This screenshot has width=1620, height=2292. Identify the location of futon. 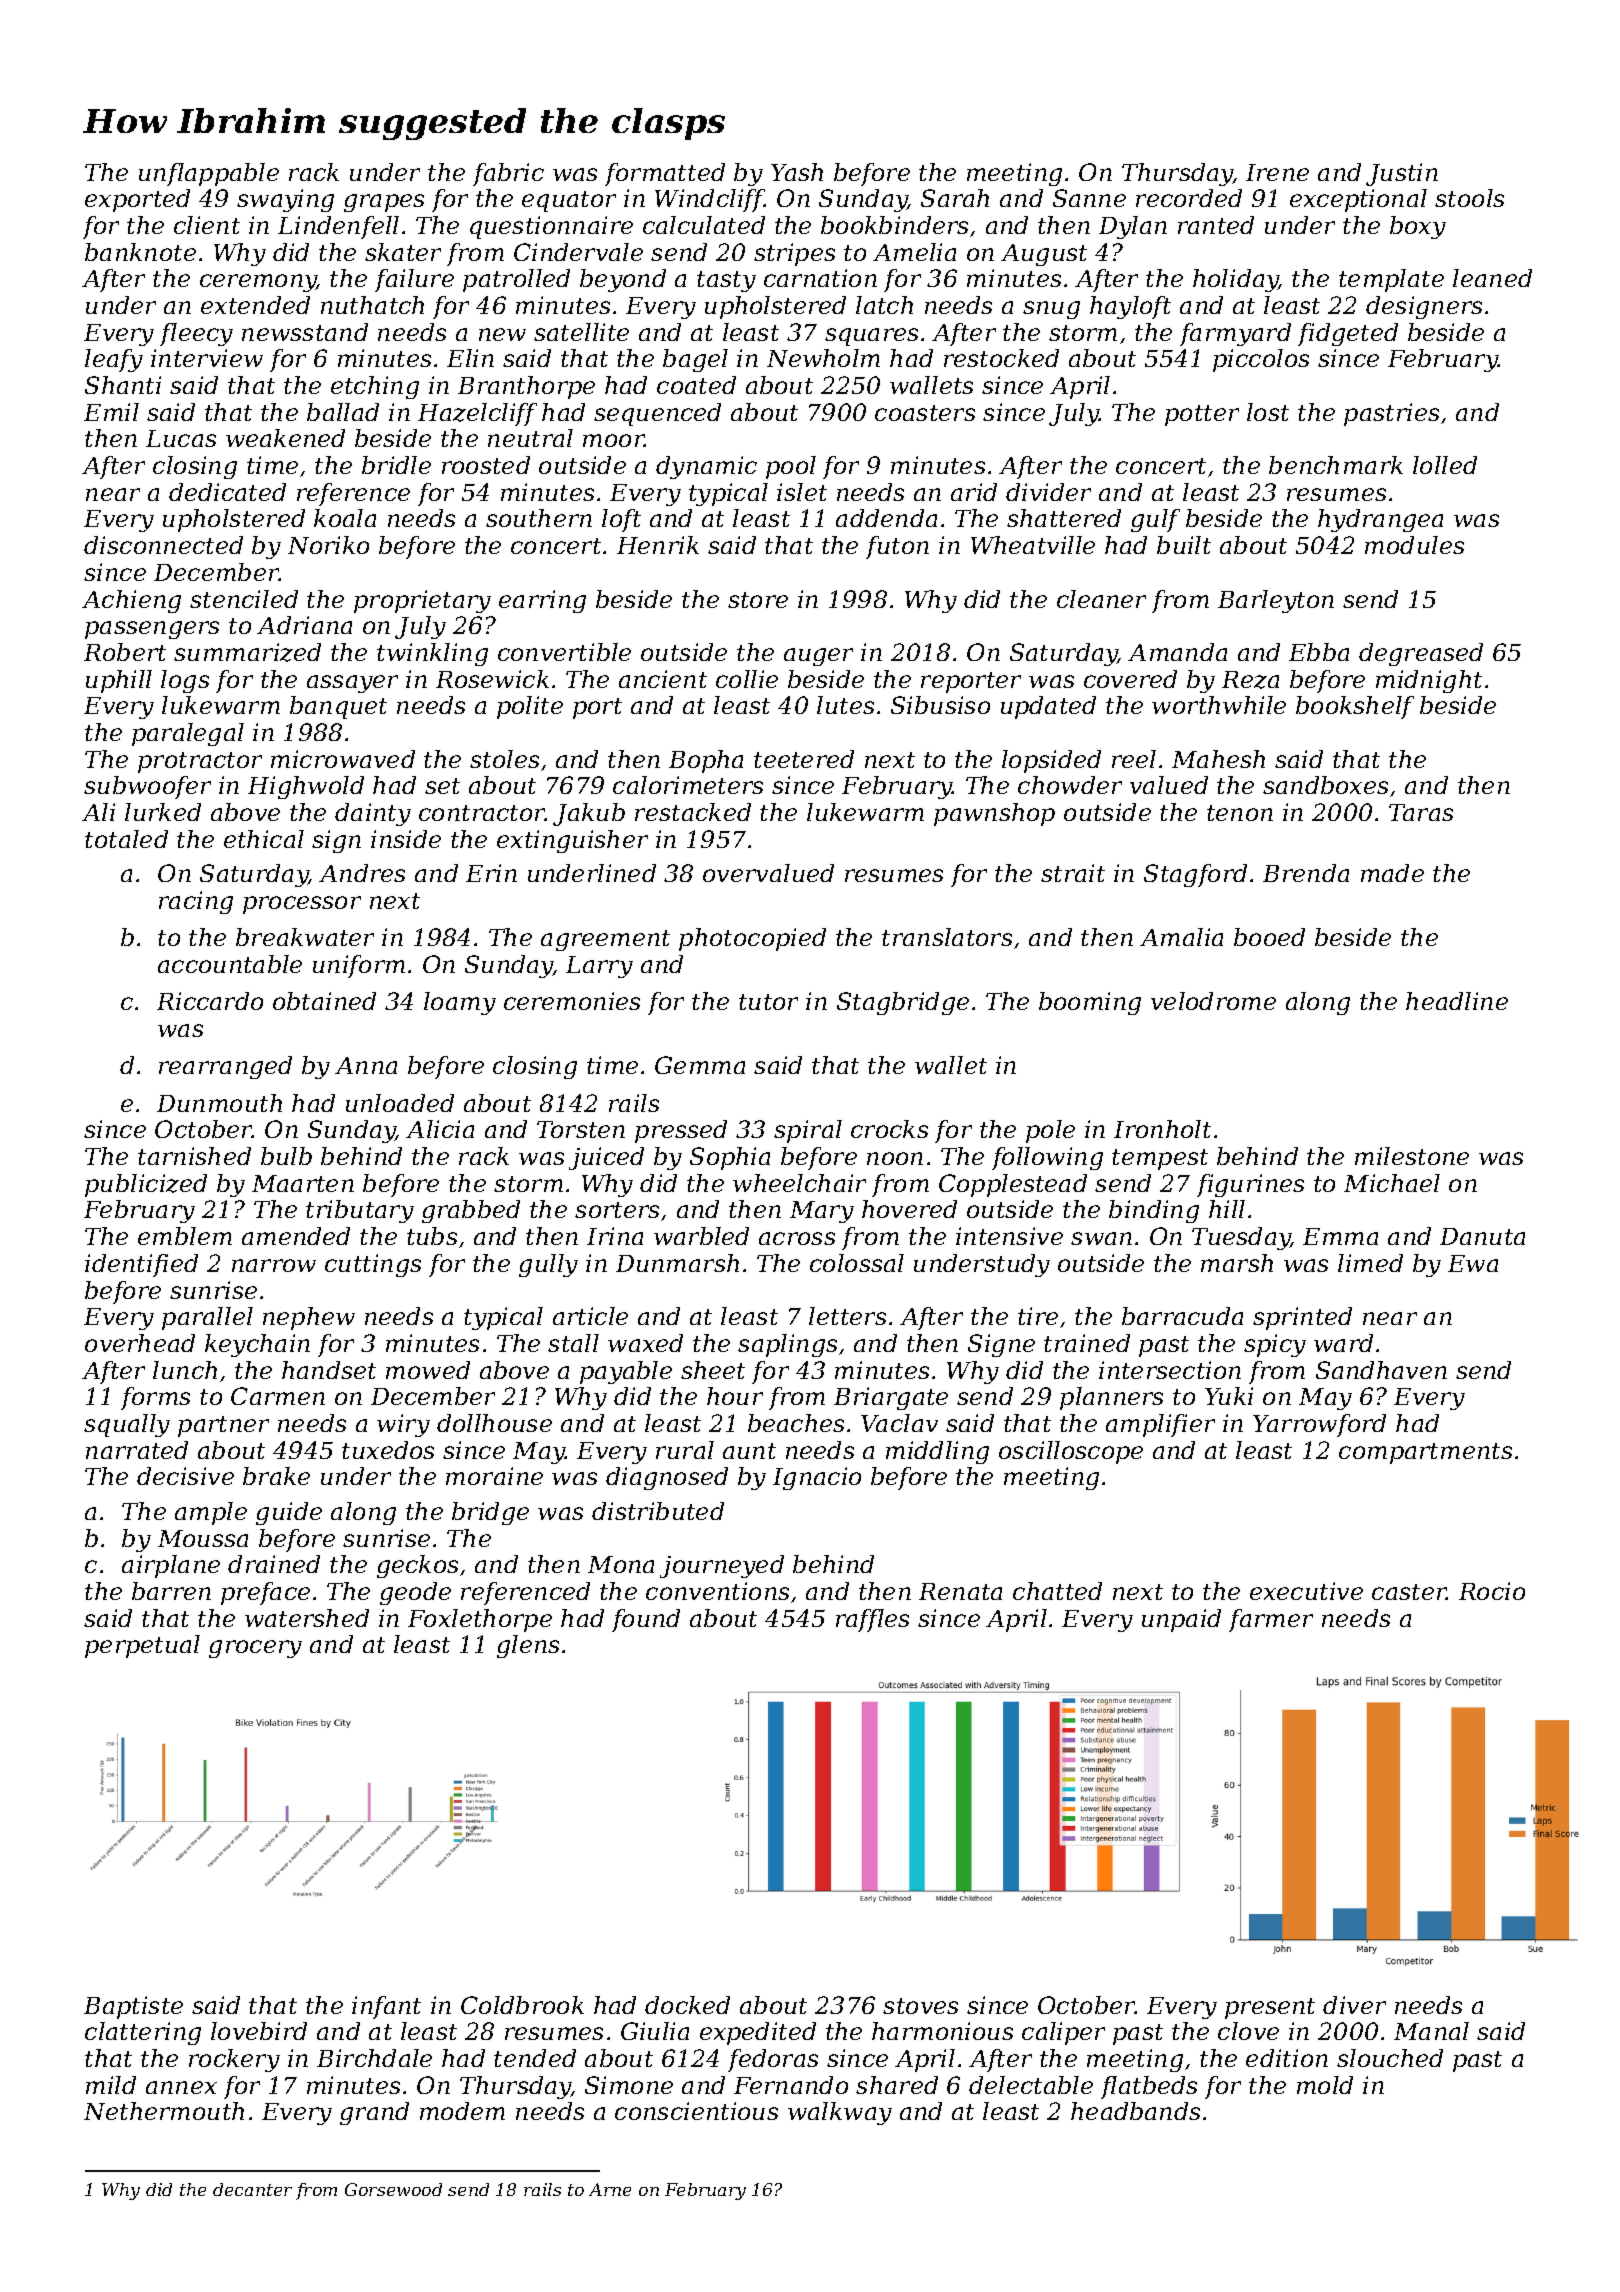
(897, 547).
